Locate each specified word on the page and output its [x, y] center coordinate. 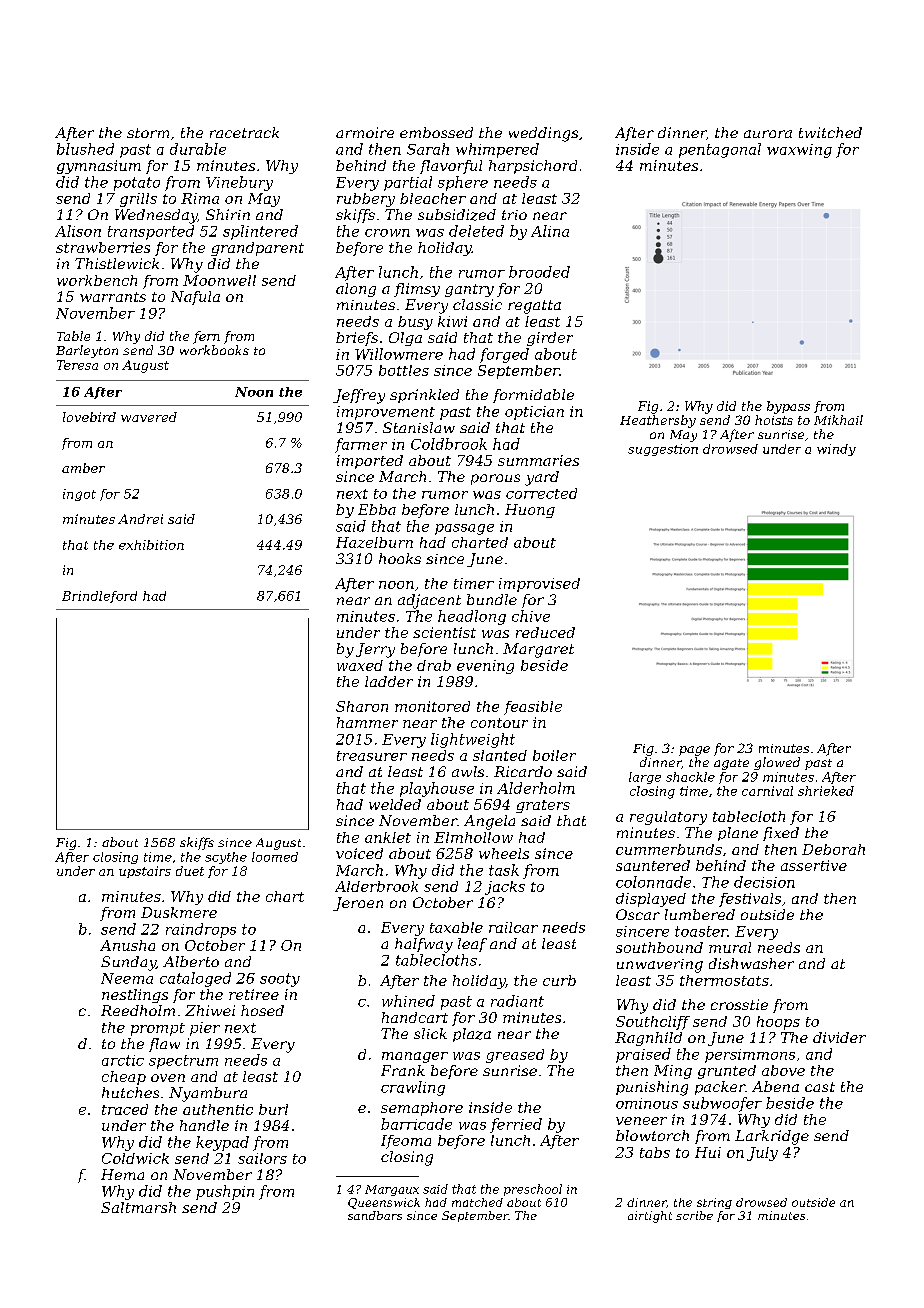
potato [137, 184]
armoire [365, 132]
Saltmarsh [138, 1207]
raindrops [201, 930]
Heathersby [658, 421]
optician [534, 413]
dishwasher [751, 963]
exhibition [151, 545]
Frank [403, 1070]
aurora [768, 134]
